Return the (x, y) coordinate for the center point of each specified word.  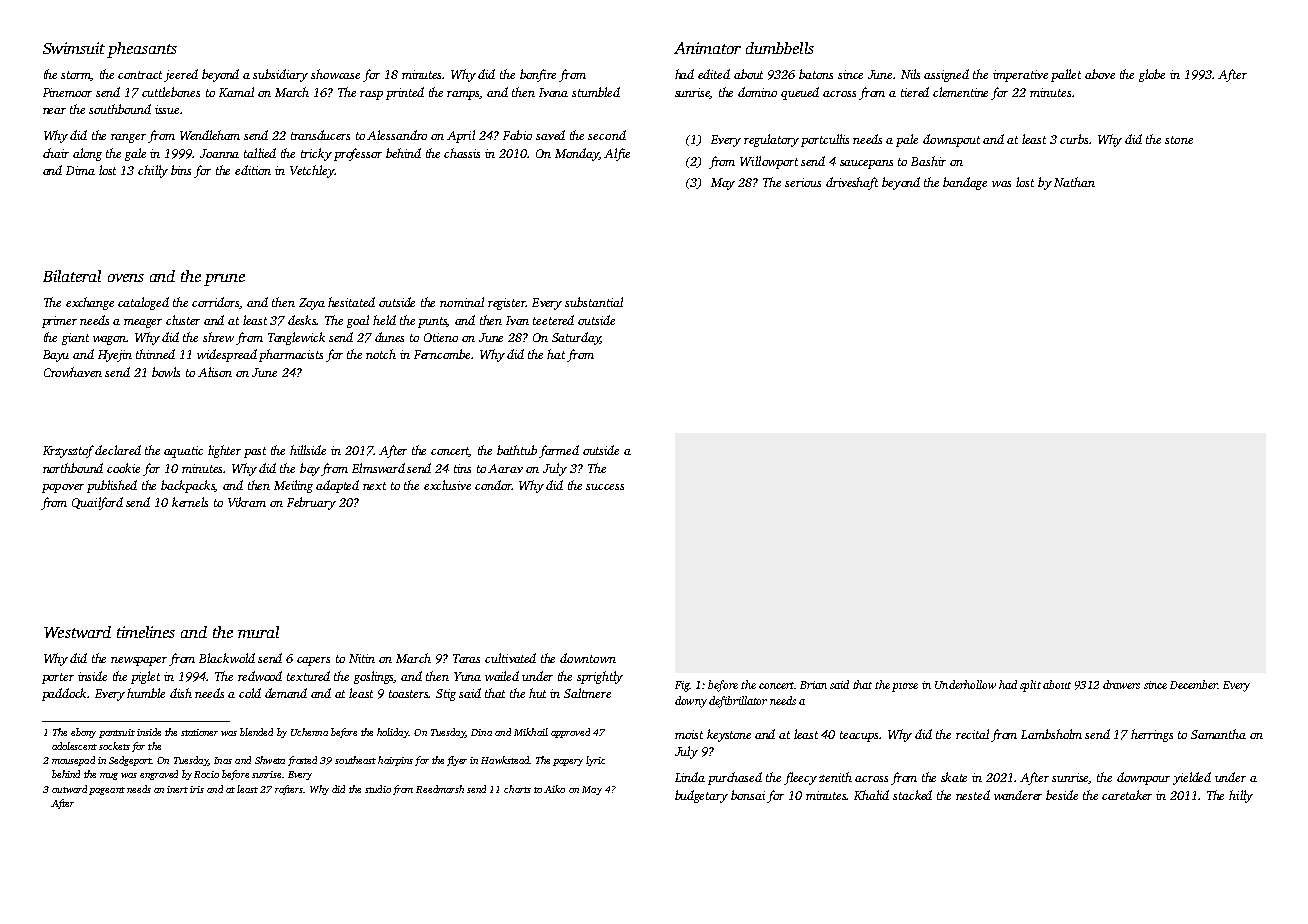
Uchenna (309, 732)
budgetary (701, 796)
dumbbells (780, 48)
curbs (1074, 139)
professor (358, 154)
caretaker (1127, 795)
